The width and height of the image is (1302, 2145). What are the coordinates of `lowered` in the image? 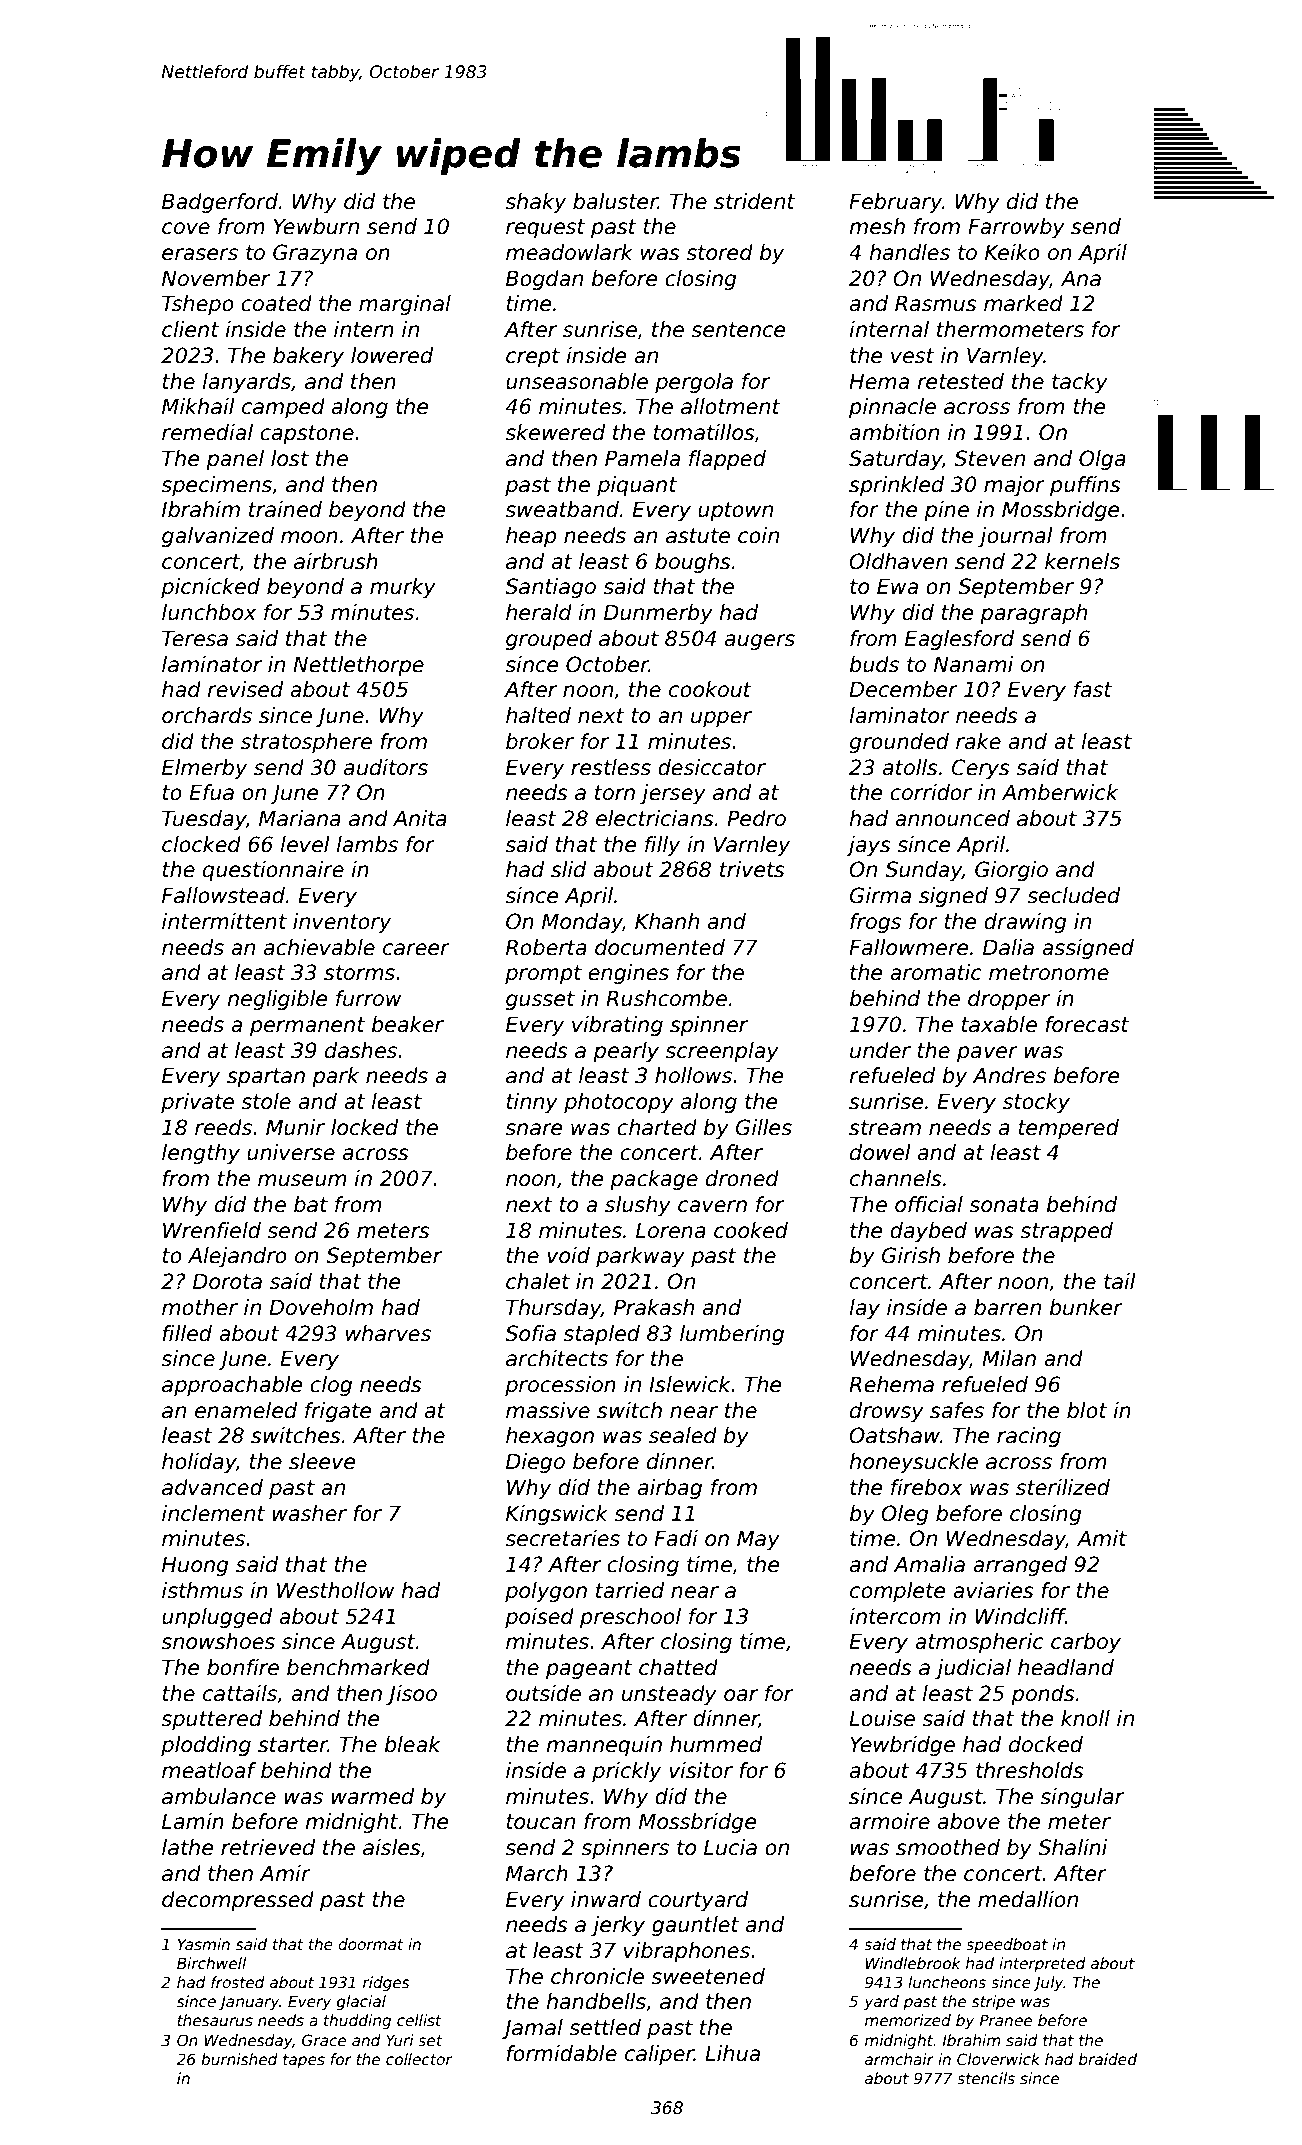 It's located at (392, 355).
